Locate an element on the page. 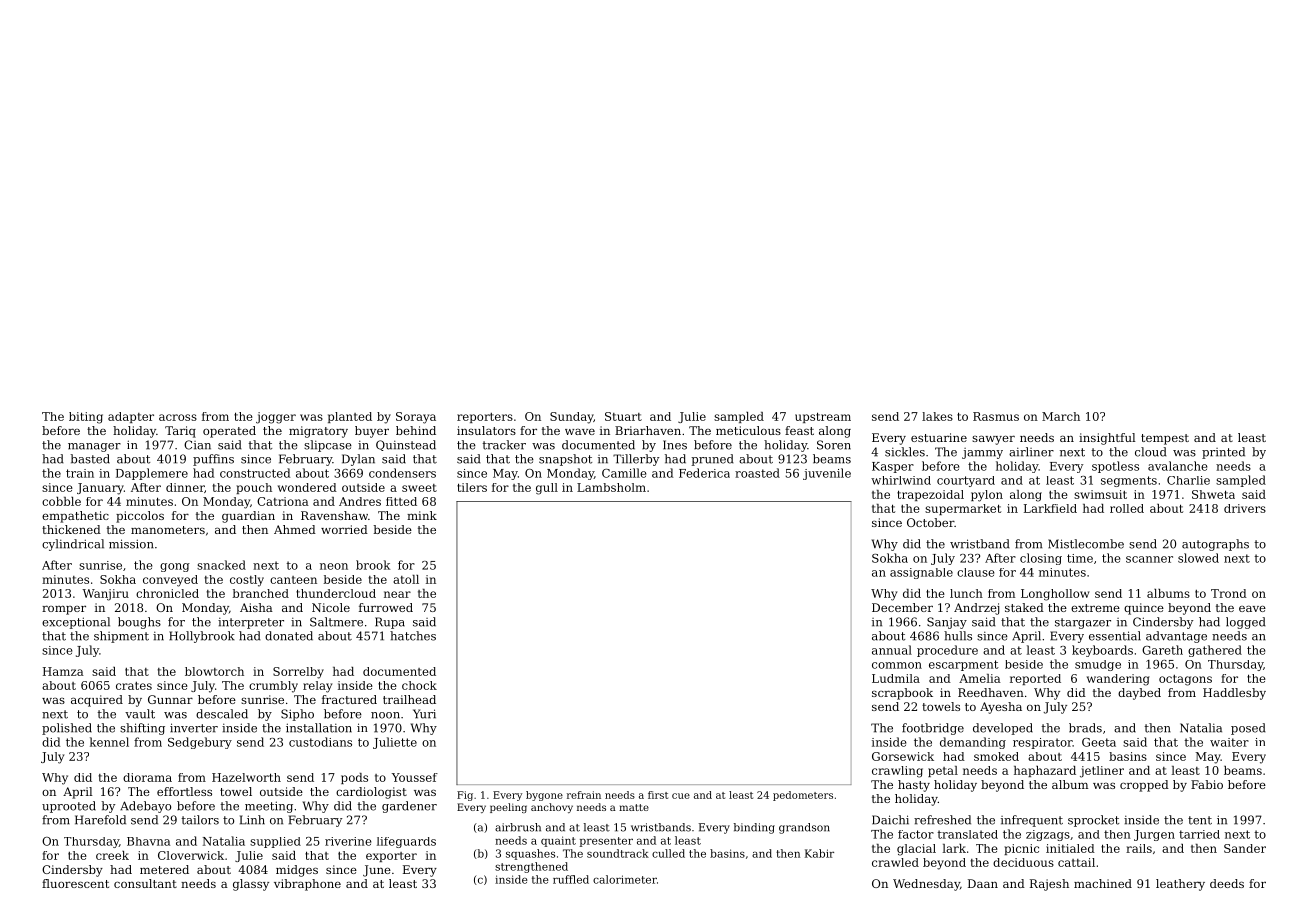 This page has height=924, width=1308. jogger is located at coordinates (276, 418).
